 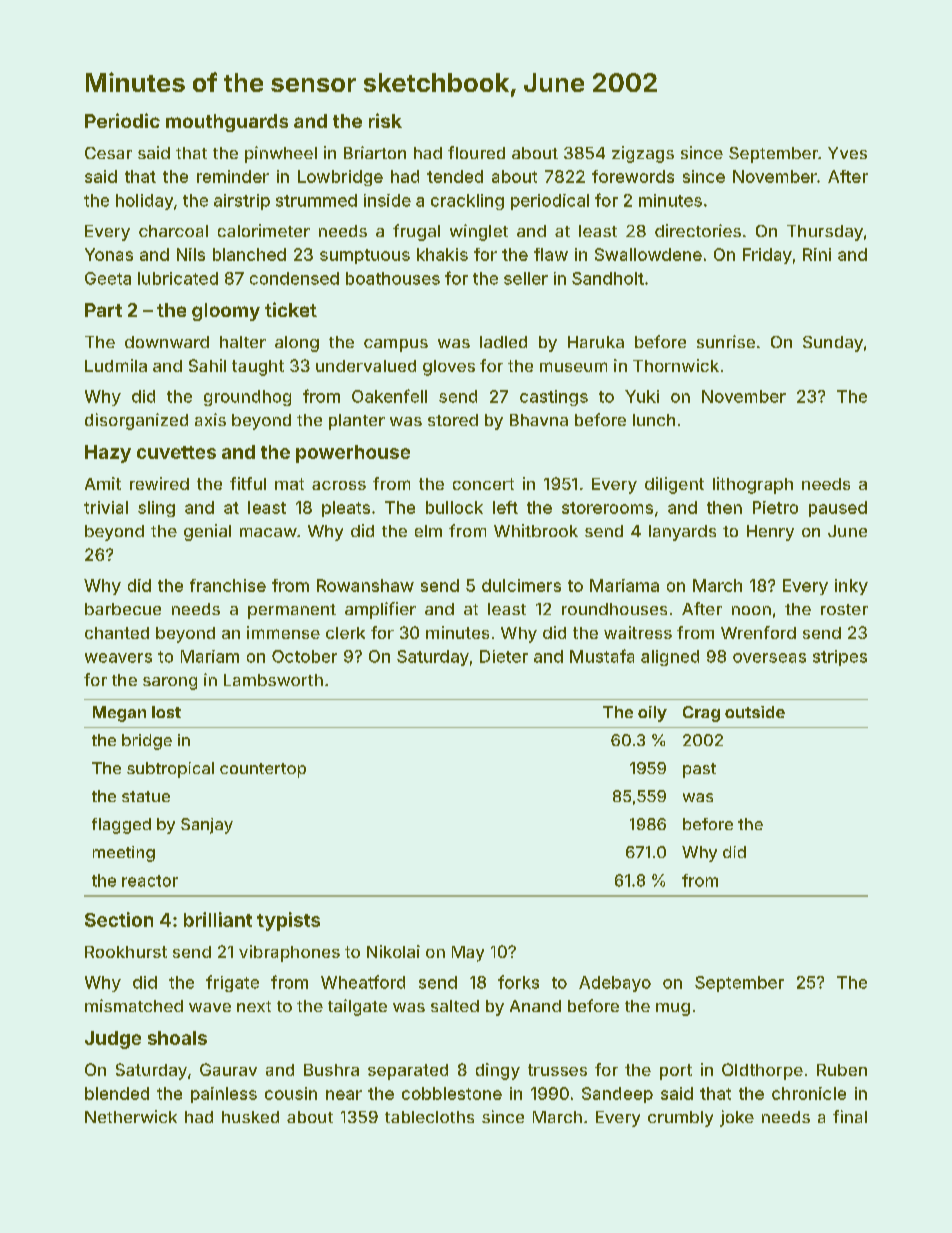 I want to click on stripes, so click(x=840, y=658).
